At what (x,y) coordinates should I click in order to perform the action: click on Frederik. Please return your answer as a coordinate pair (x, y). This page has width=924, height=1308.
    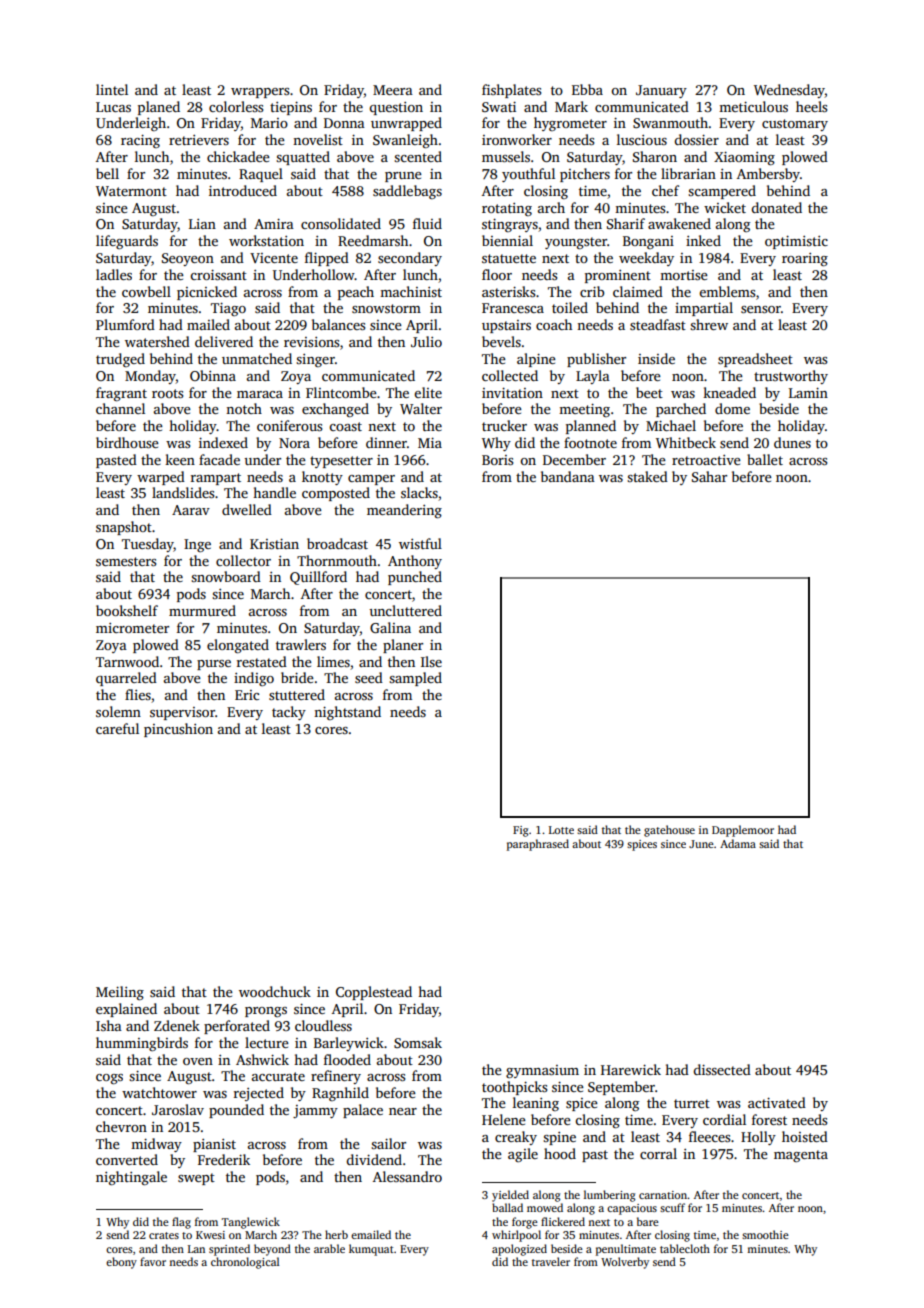
    Looking at the image, I should click on (224, 1159).
